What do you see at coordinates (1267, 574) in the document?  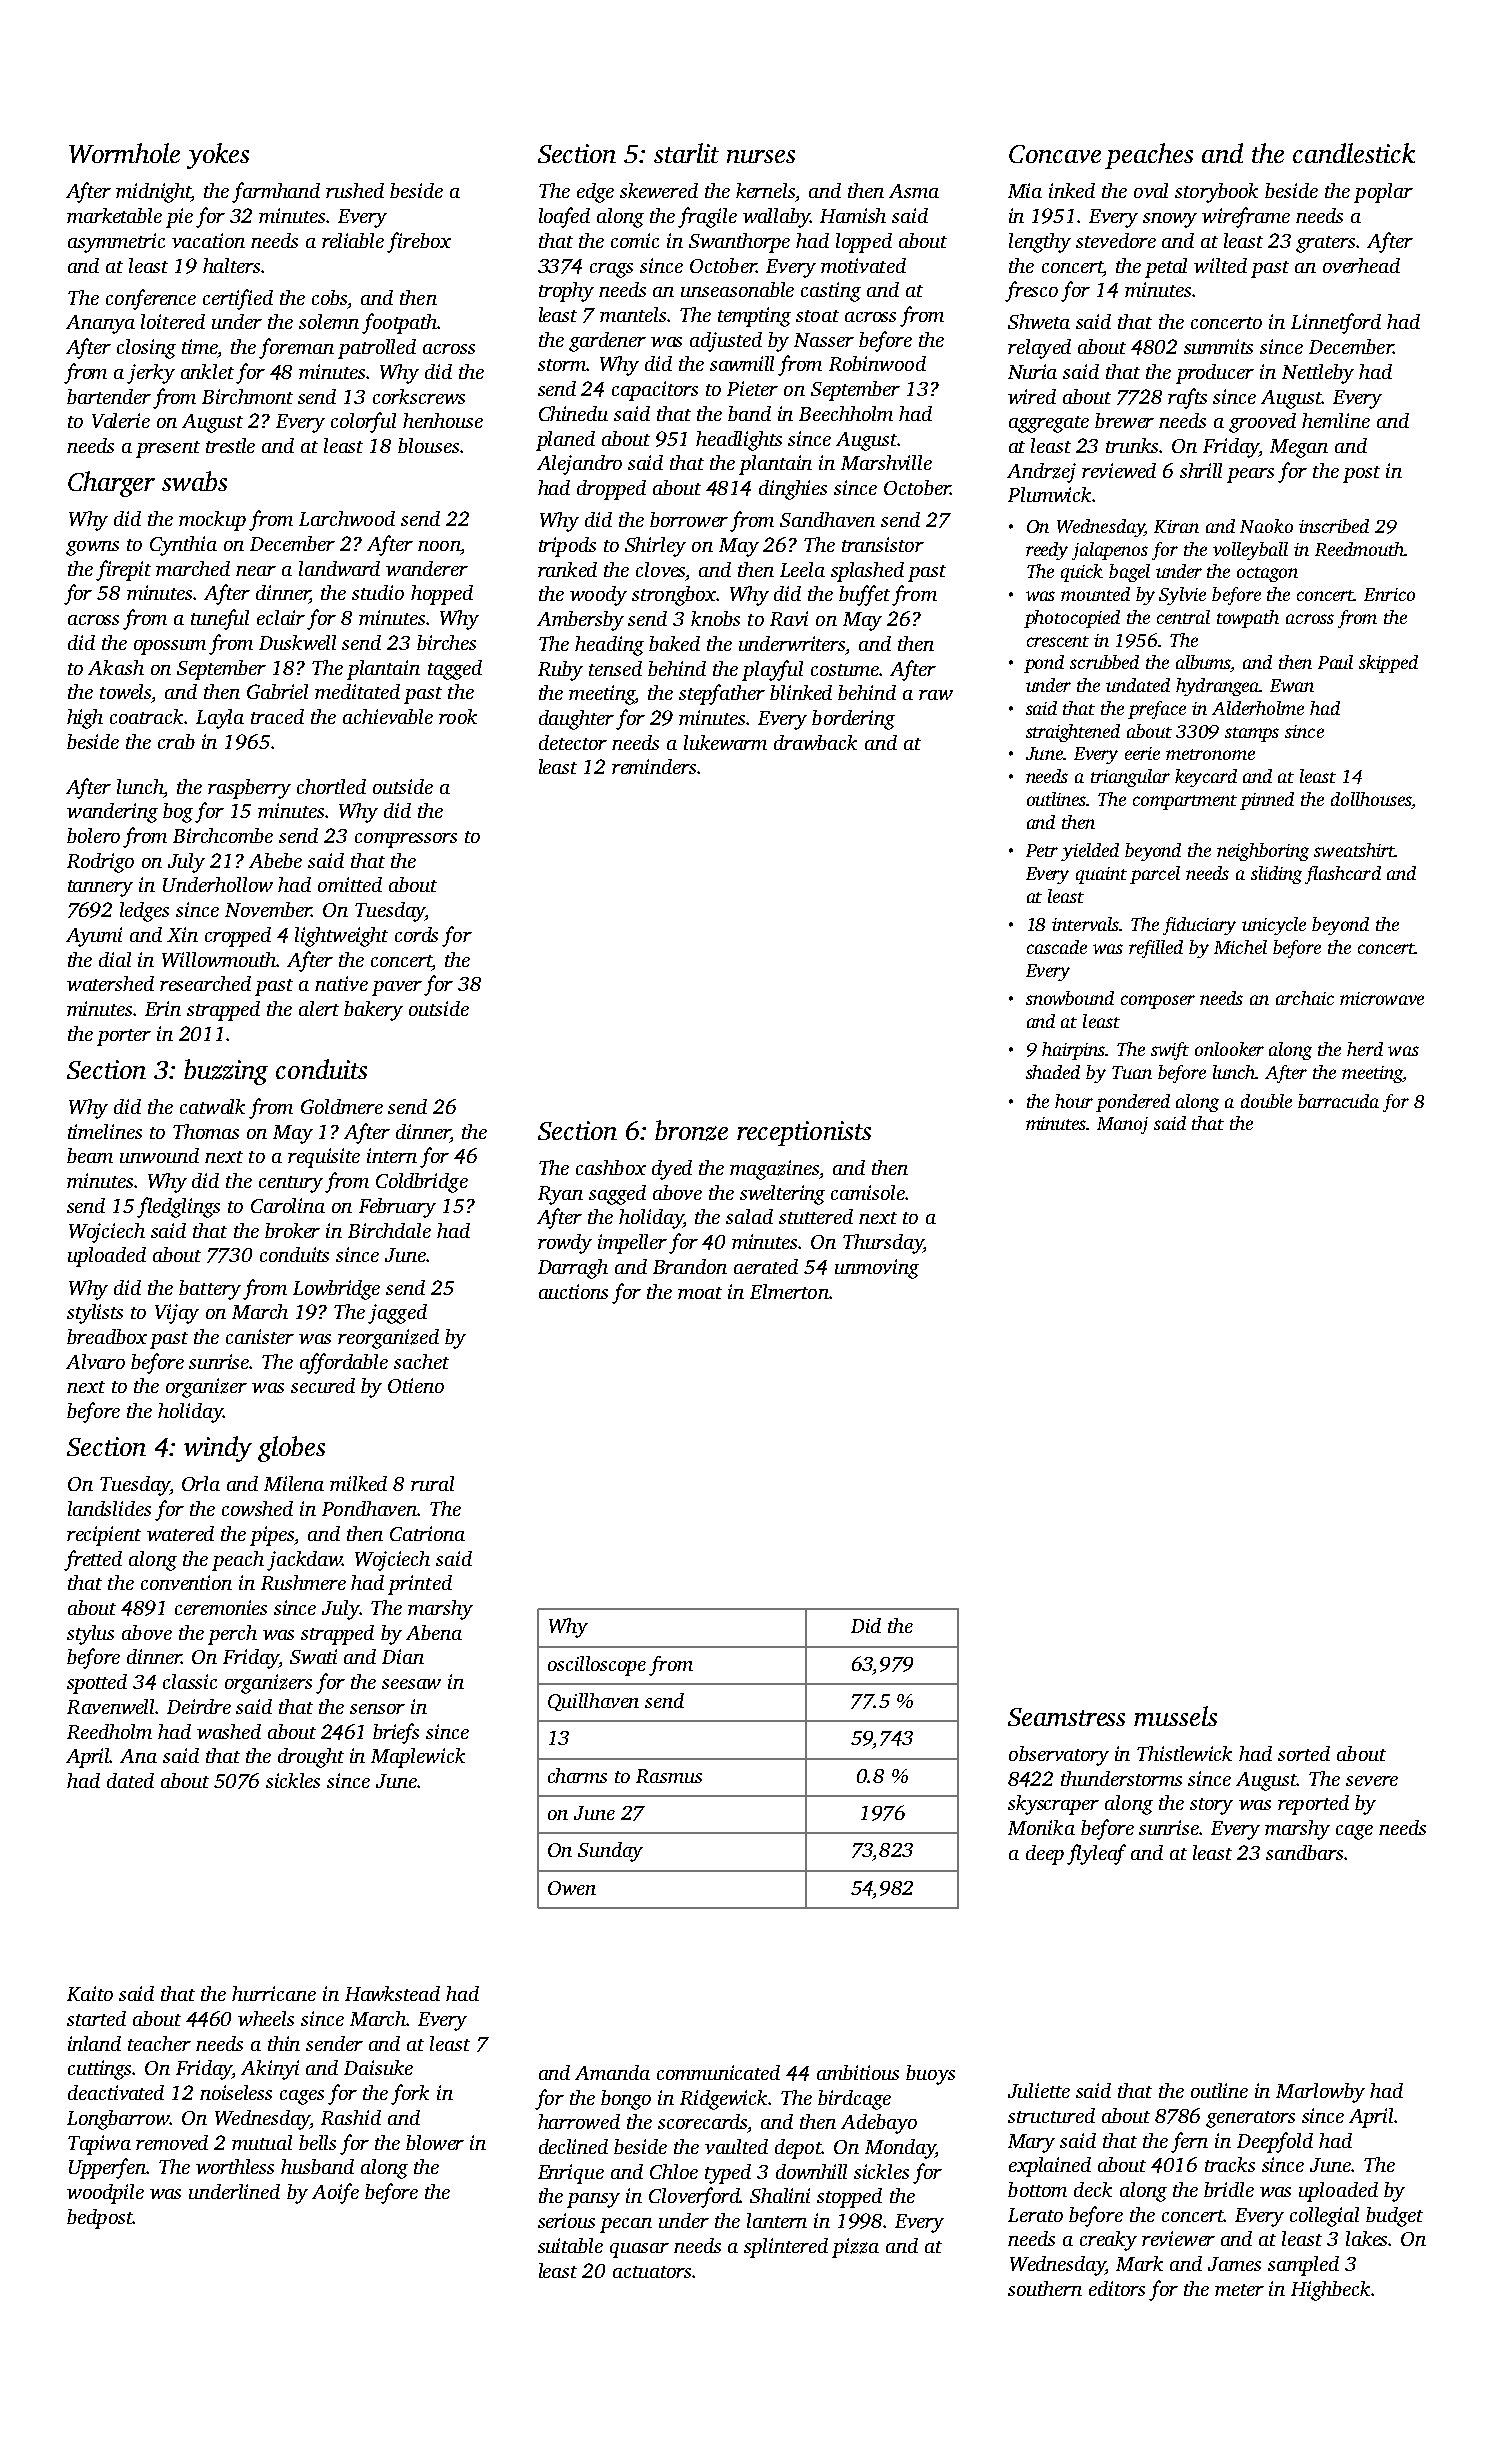 I see `octagon` at bounding box center [1267, 574].
